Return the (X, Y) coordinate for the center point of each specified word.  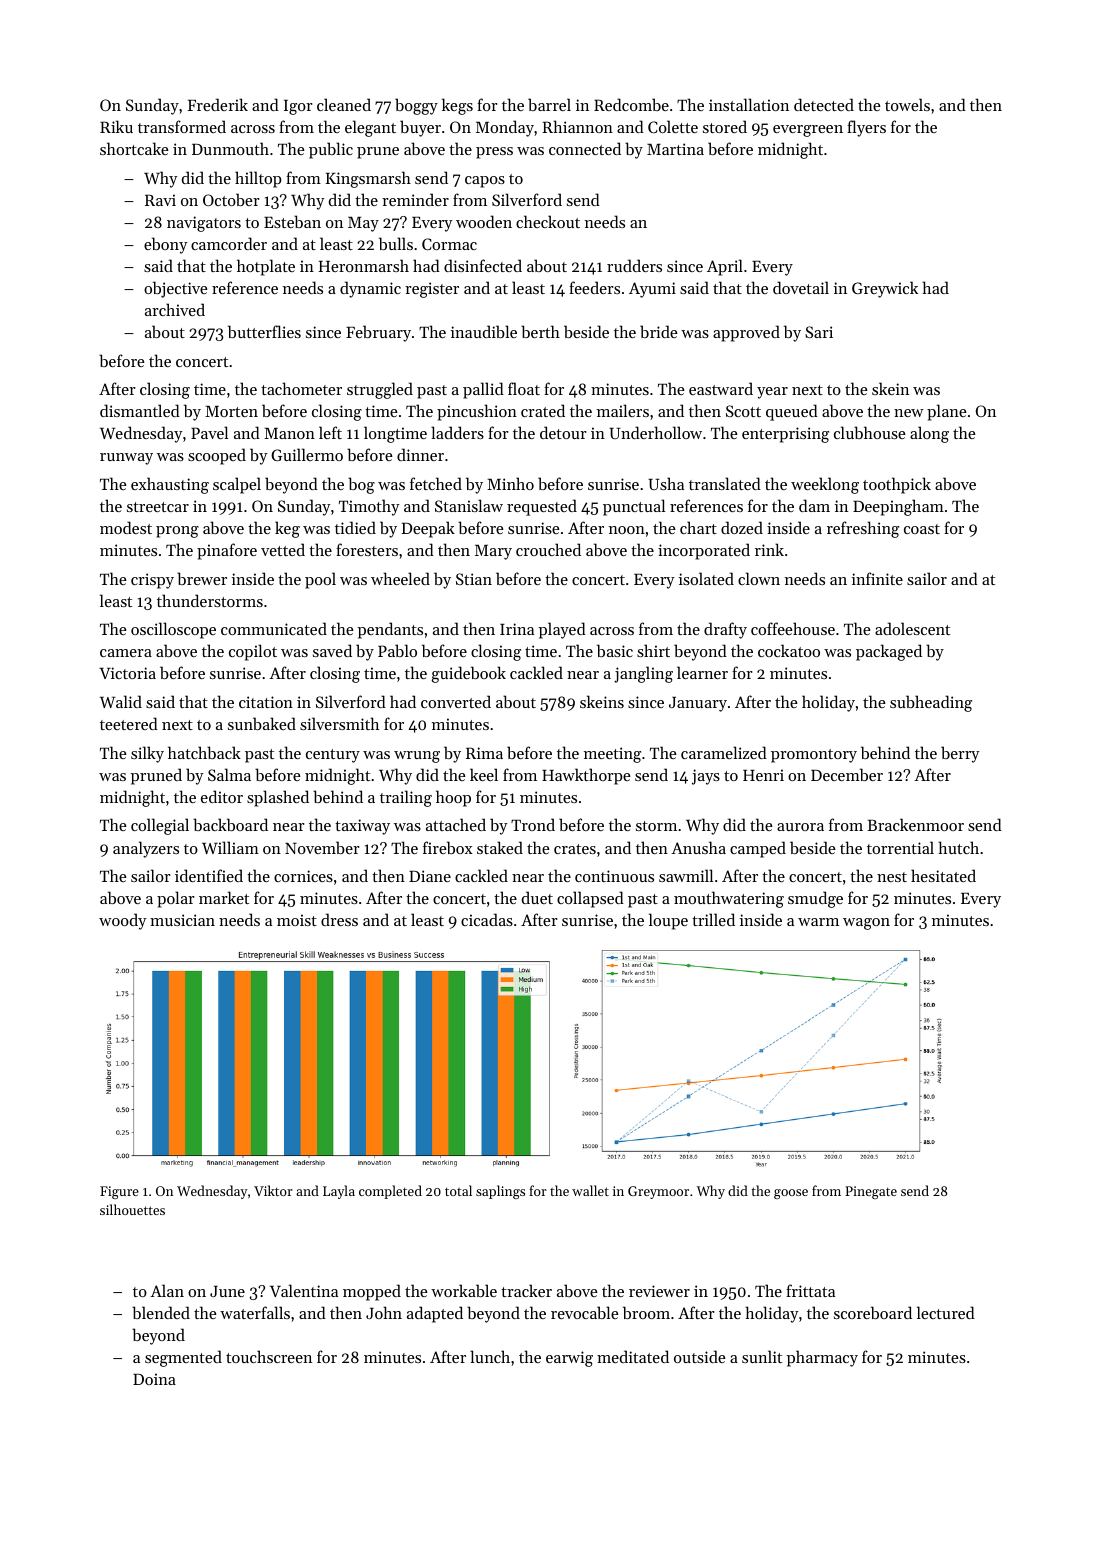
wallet (590, 1190)
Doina (154, 1379)
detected (824, 104)
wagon (866, 924)
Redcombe (631, 104)
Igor (298, 107)
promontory (814, 756)
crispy (152, 581)
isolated (706, 578)
